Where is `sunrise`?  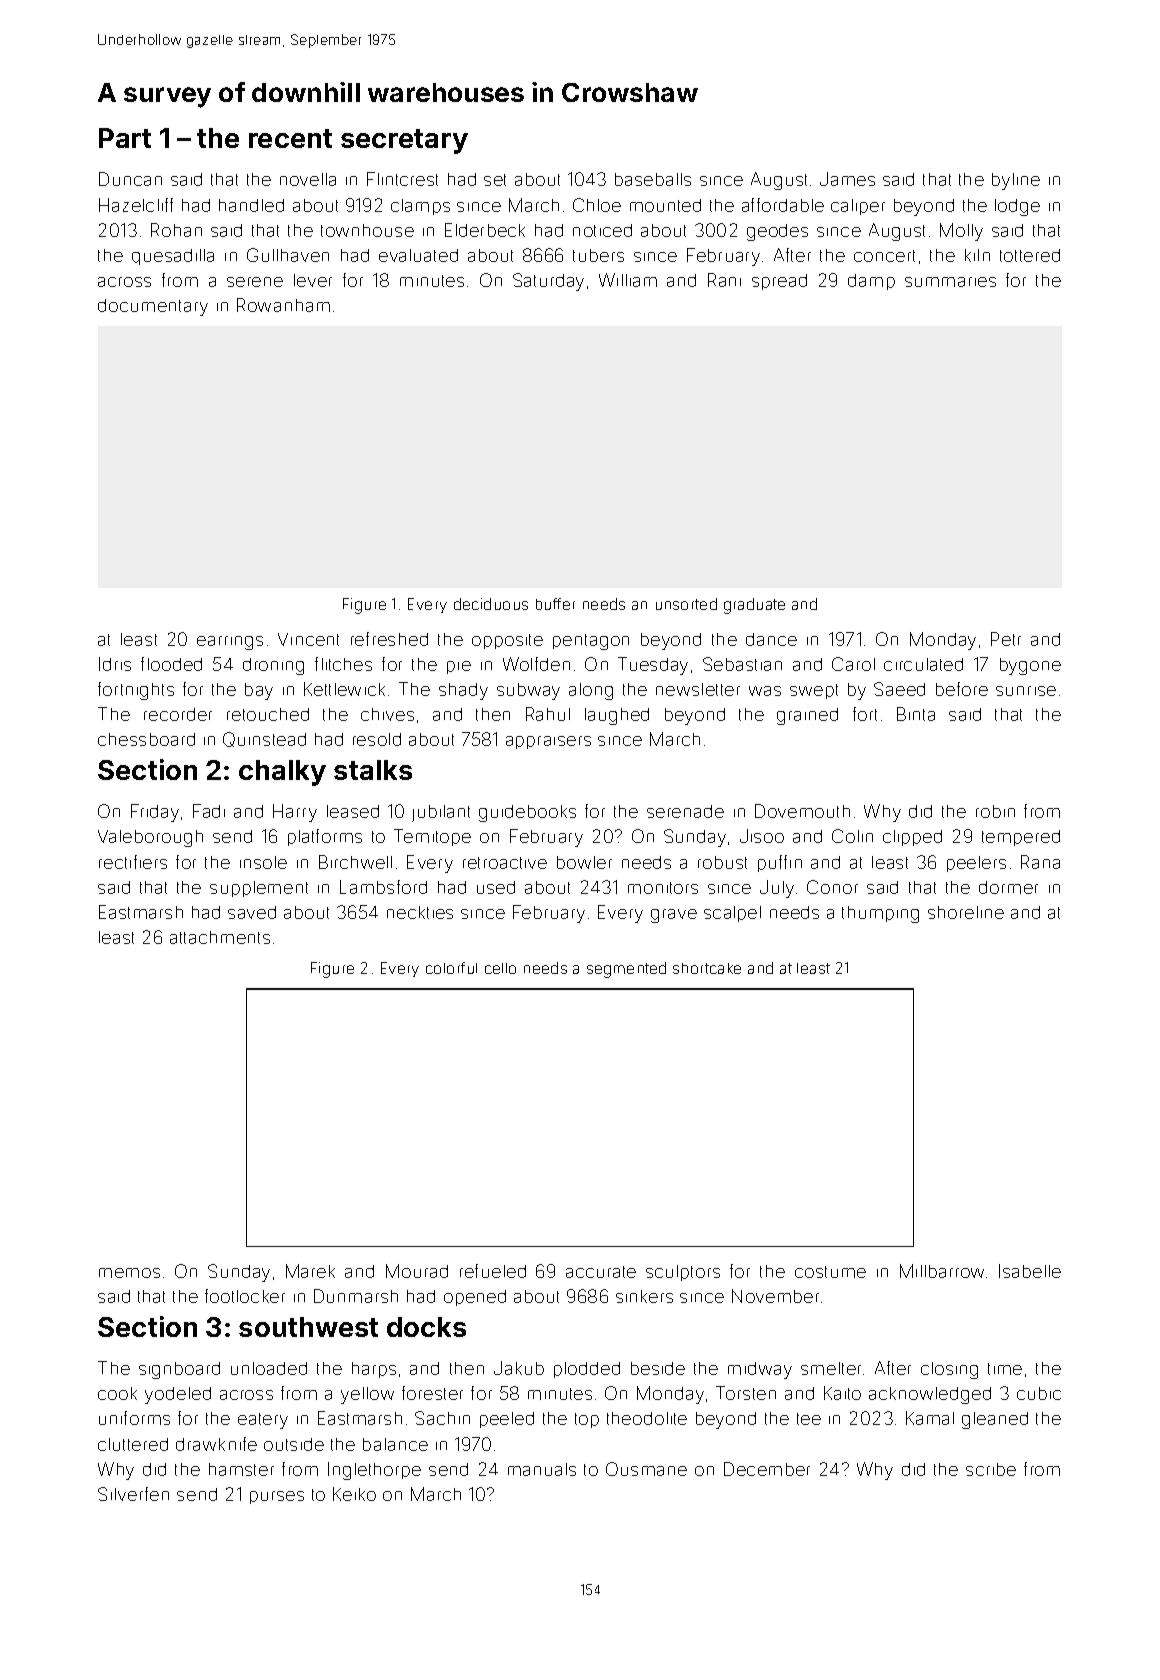
sunrise is located at coordinates (1026, 691).
